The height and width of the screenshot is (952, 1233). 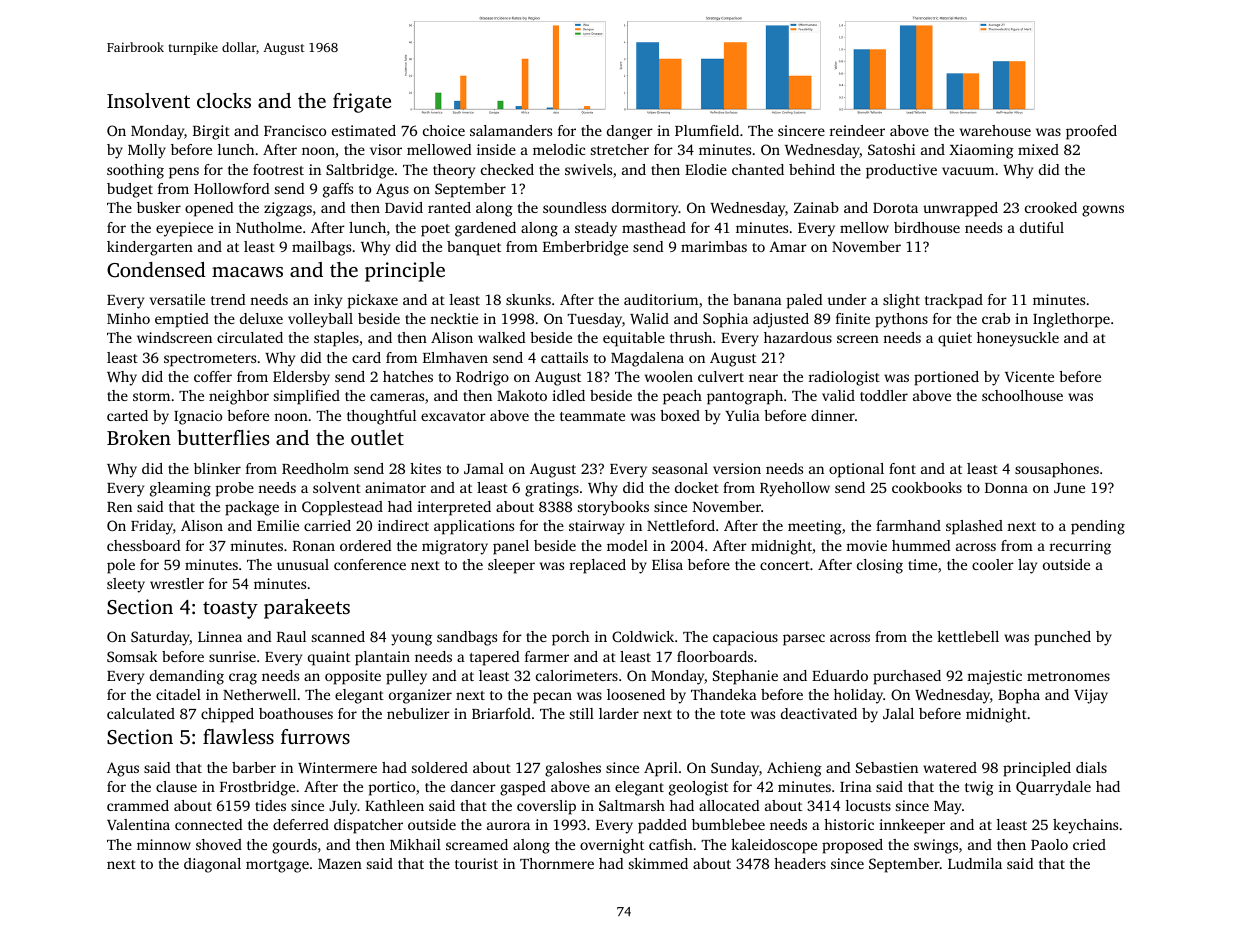 I want to click on calorimeters, so click(x=577, y=675).
